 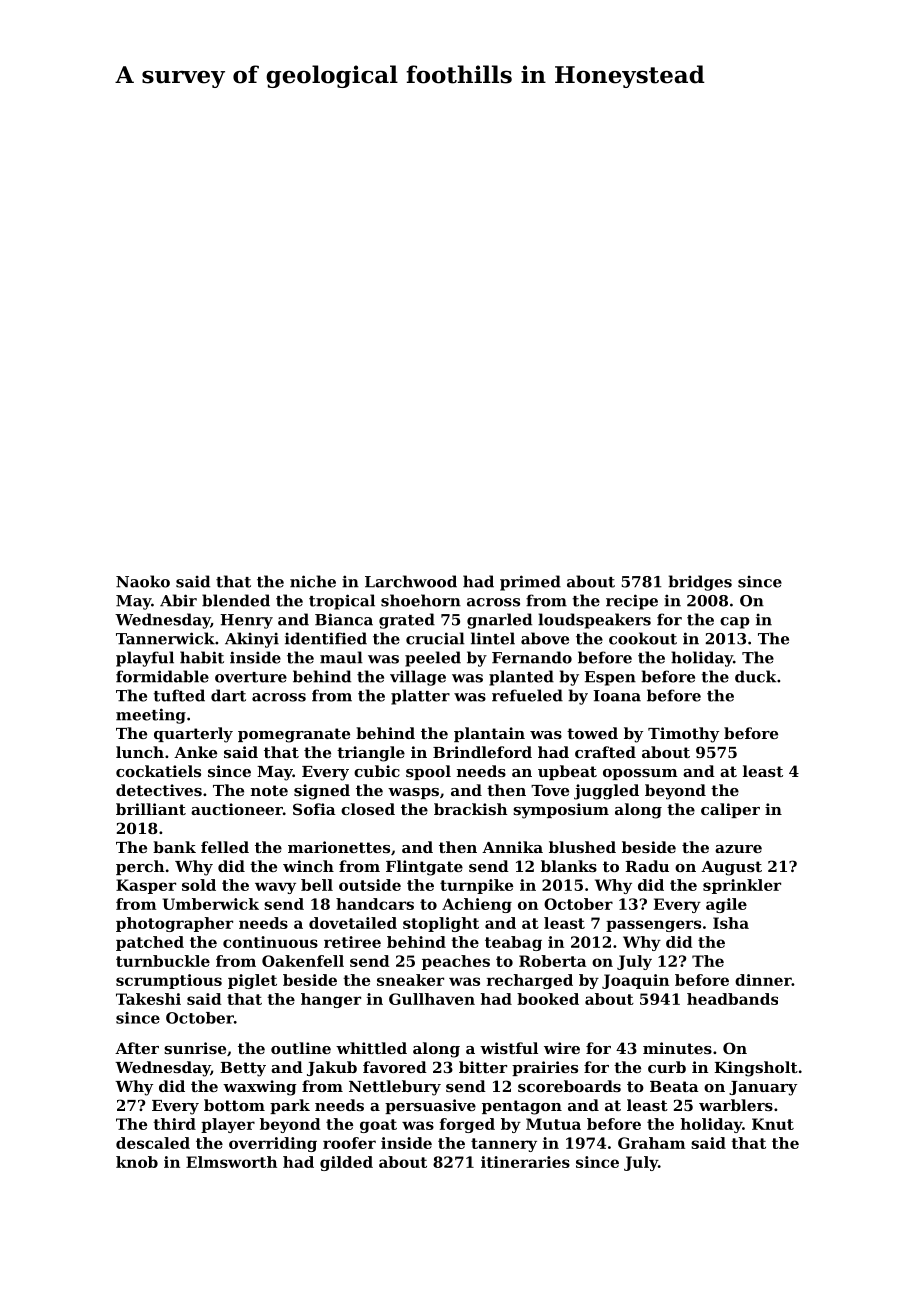 I want to click on turnpike, so click(x=476, y=886).
